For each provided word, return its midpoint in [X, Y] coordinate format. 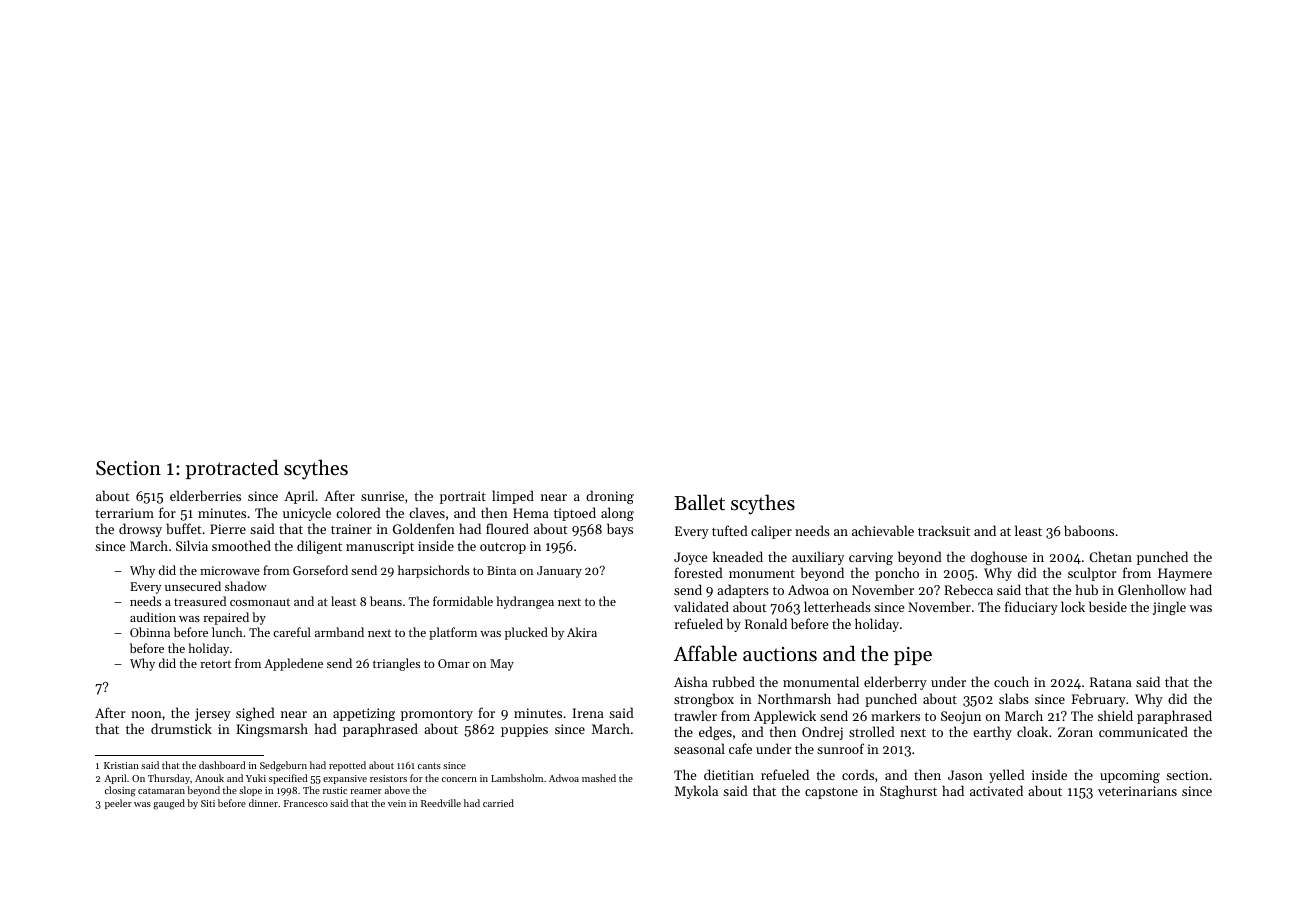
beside [1108, 606]
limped [513, 497]
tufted [730, 530]
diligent [319, 547]
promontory [437, 715]
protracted [232, 469]
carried [498, 803]
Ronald [766, 623]
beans [386, 601]
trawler [695, 715]
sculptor [1092, 574]
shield [1115, 715]
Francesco [306, 803]
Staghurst [908, 792]
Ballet [699, 502]
